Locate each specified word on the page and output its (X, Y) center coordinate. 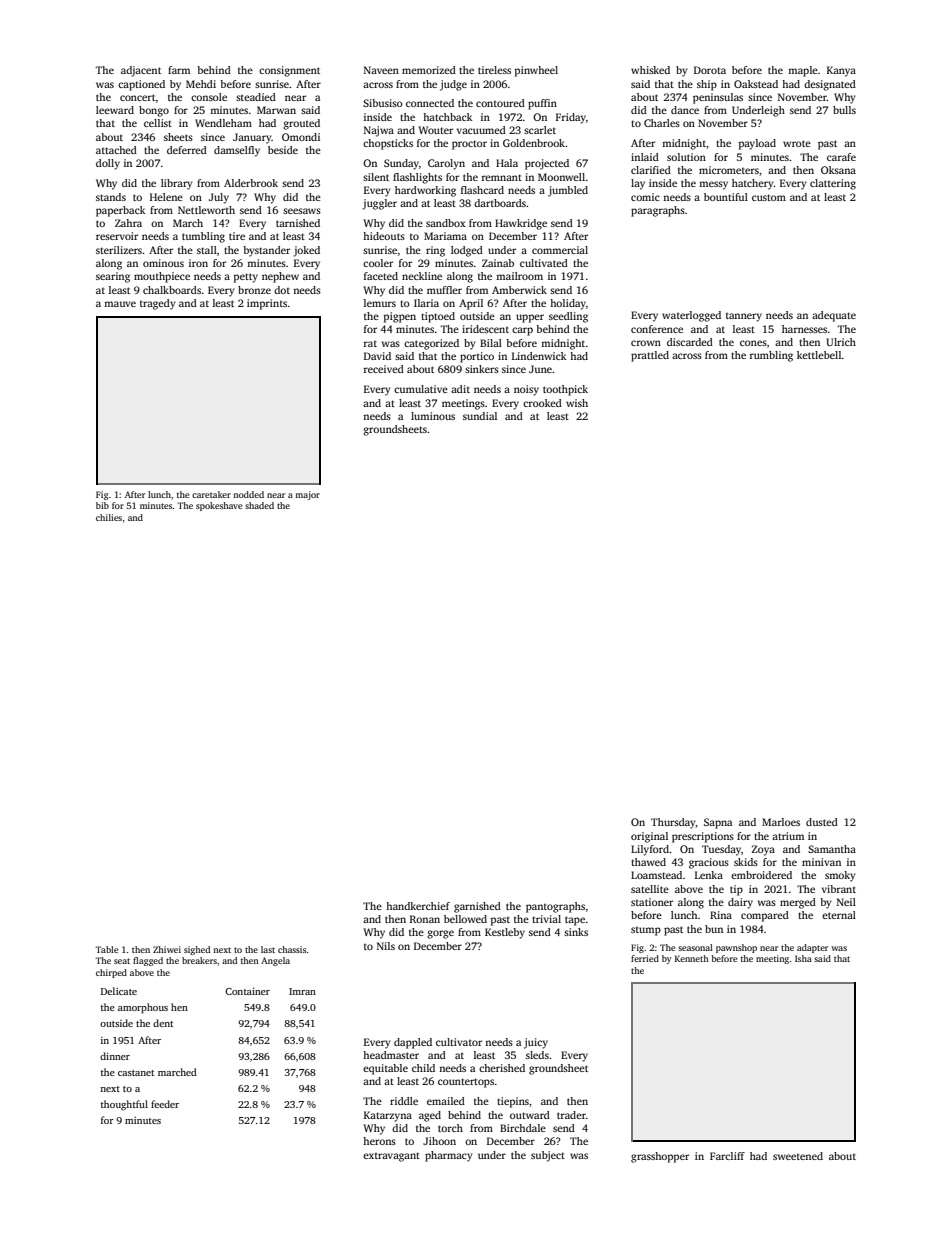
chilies (109, 517)
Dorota (710, 70)
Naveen (381, 70)
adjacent (141, 71)
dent (163, 1023)
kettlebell (819, 355)
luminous (433, 416)
